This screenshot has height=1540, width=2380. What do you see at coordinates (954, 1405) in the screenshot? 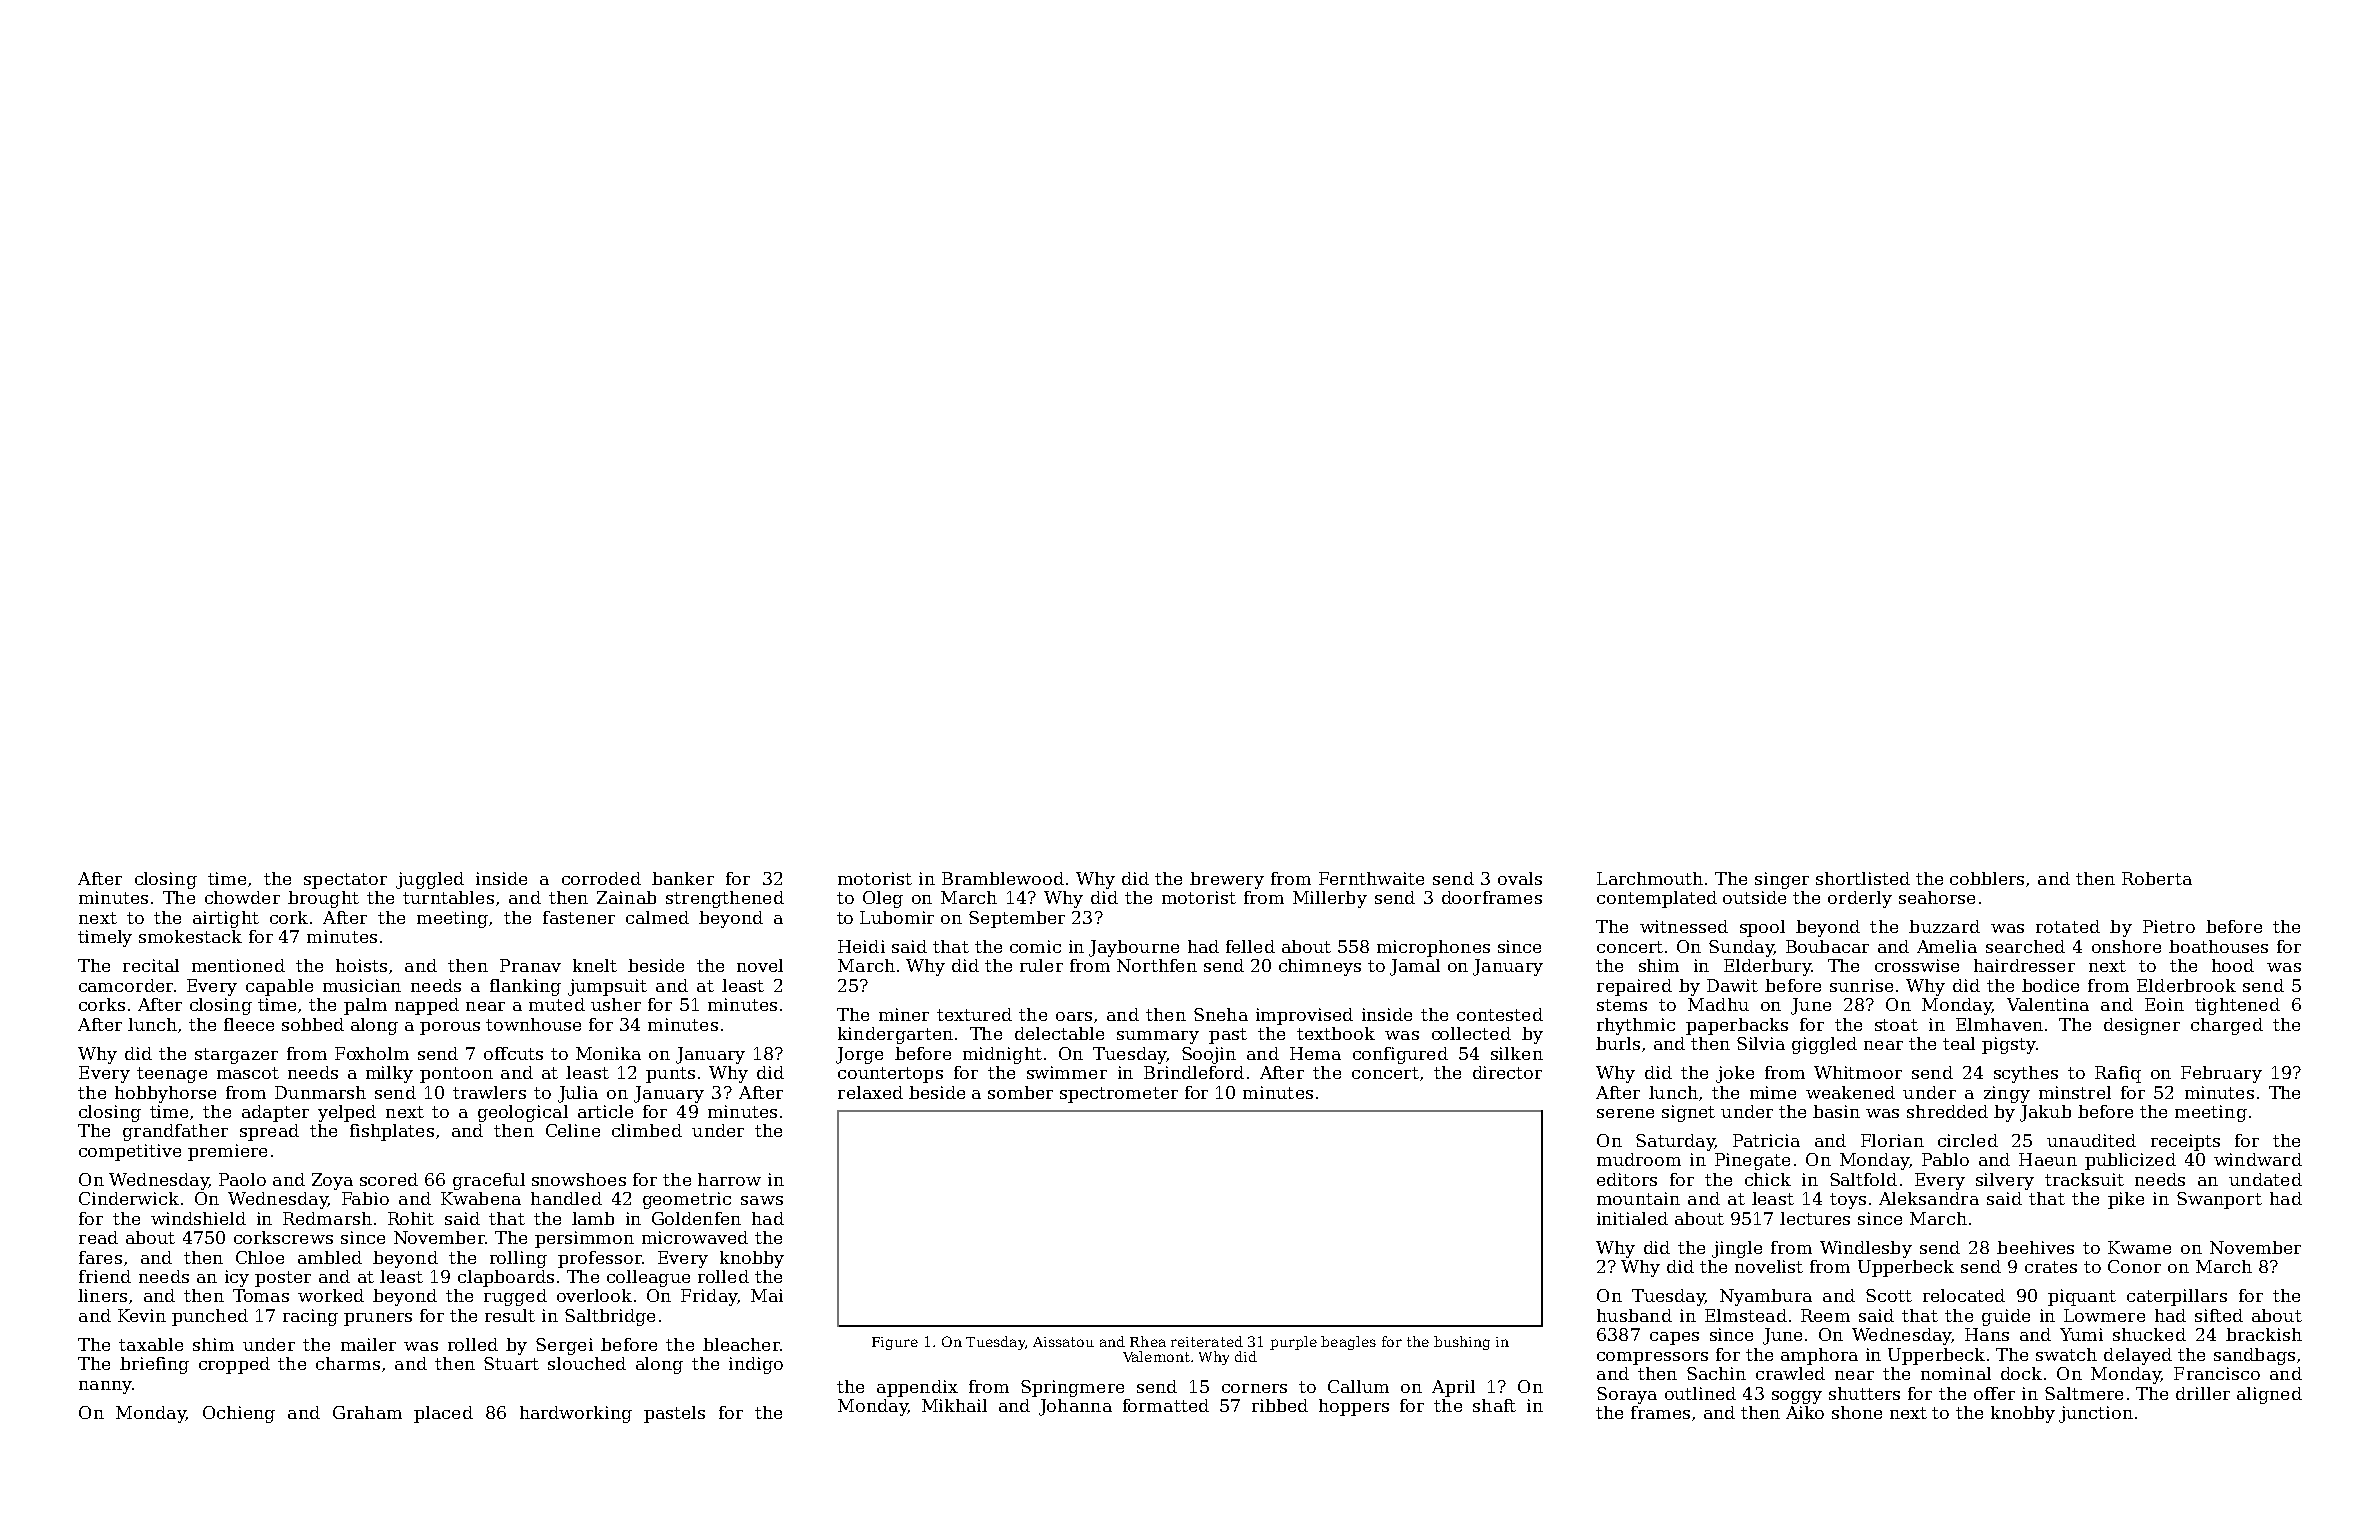
I see `Mikhail` at bounding box center [954, 1405].
